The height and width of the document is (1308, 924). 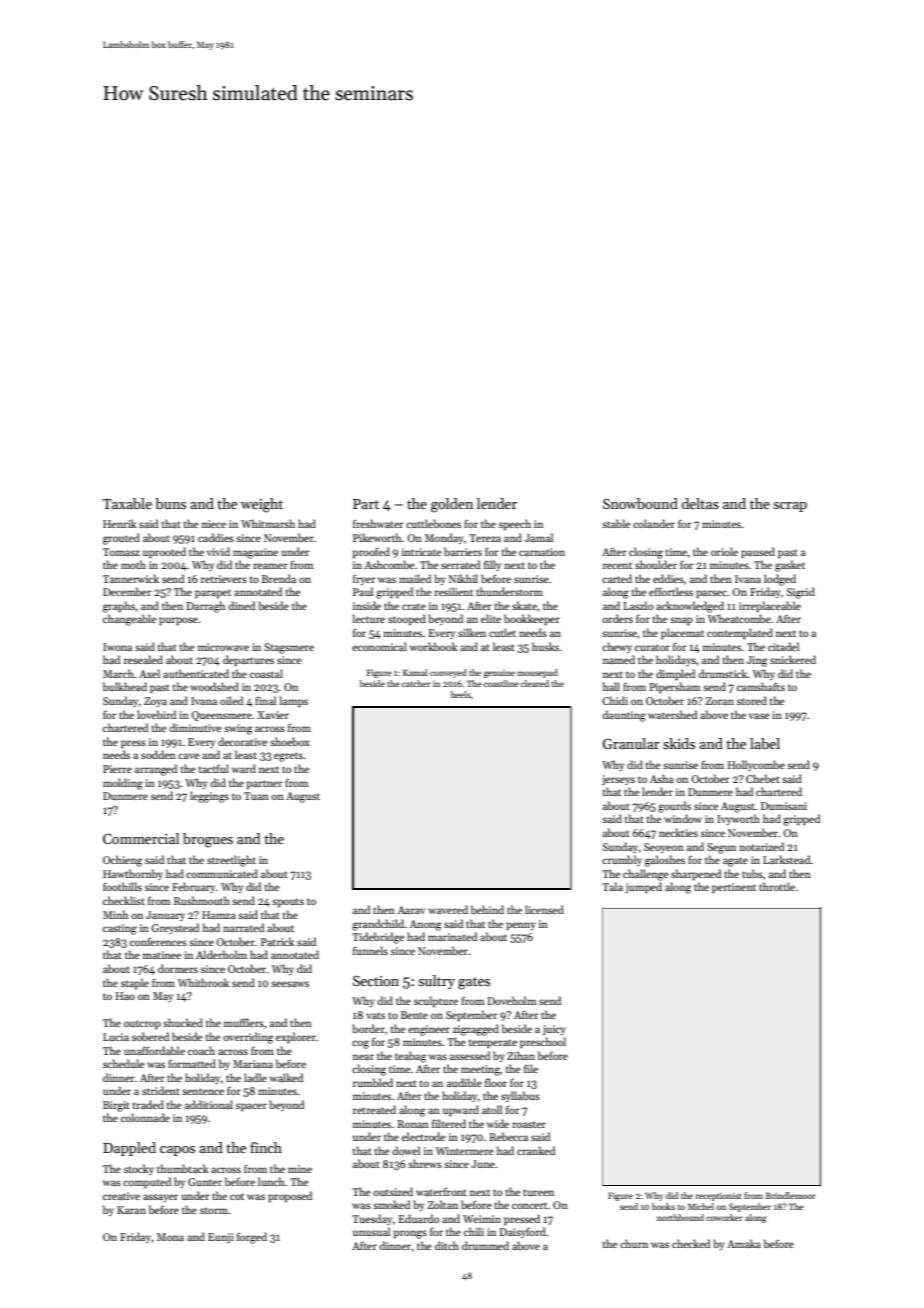 I want to click on Amaka, so click(x=744, y=1243).
